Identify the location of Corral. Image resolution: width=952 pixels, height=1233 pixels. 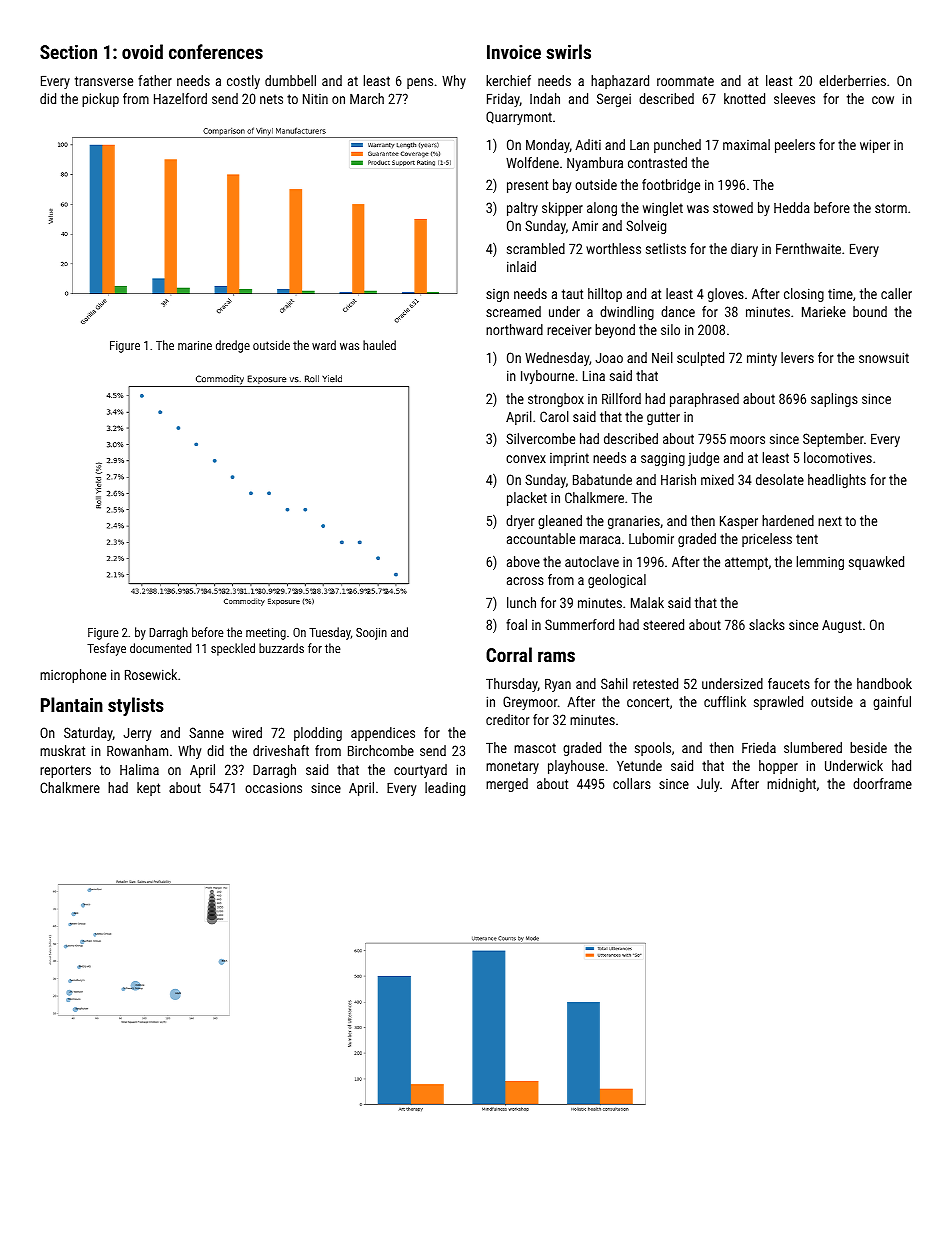
(509, 654).
